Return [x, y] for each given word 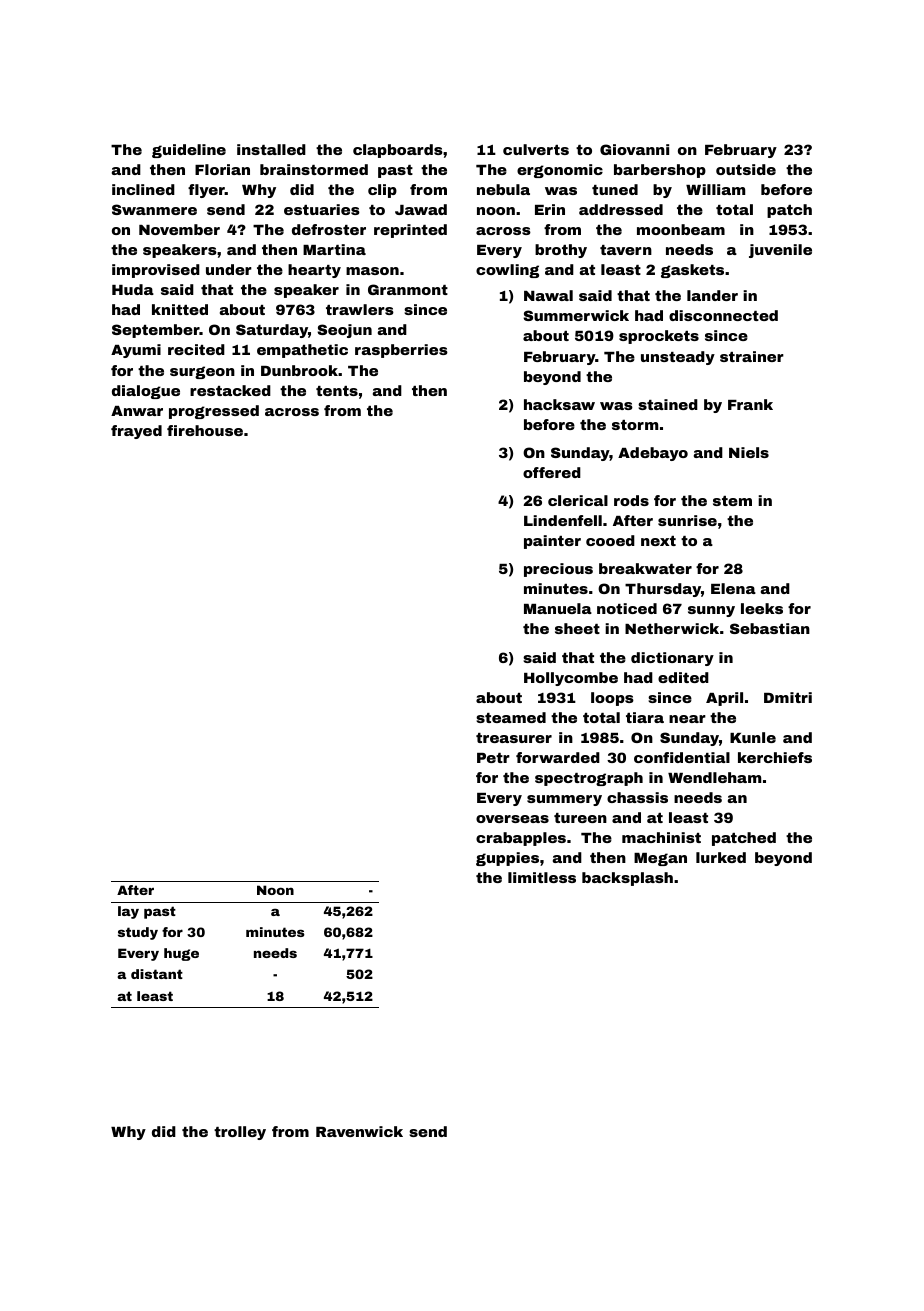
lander [712, 295]
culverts [536, 149]
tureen [580, 818]
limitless [542, 877]
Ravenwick [359, 1131]
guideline [189, 151]
